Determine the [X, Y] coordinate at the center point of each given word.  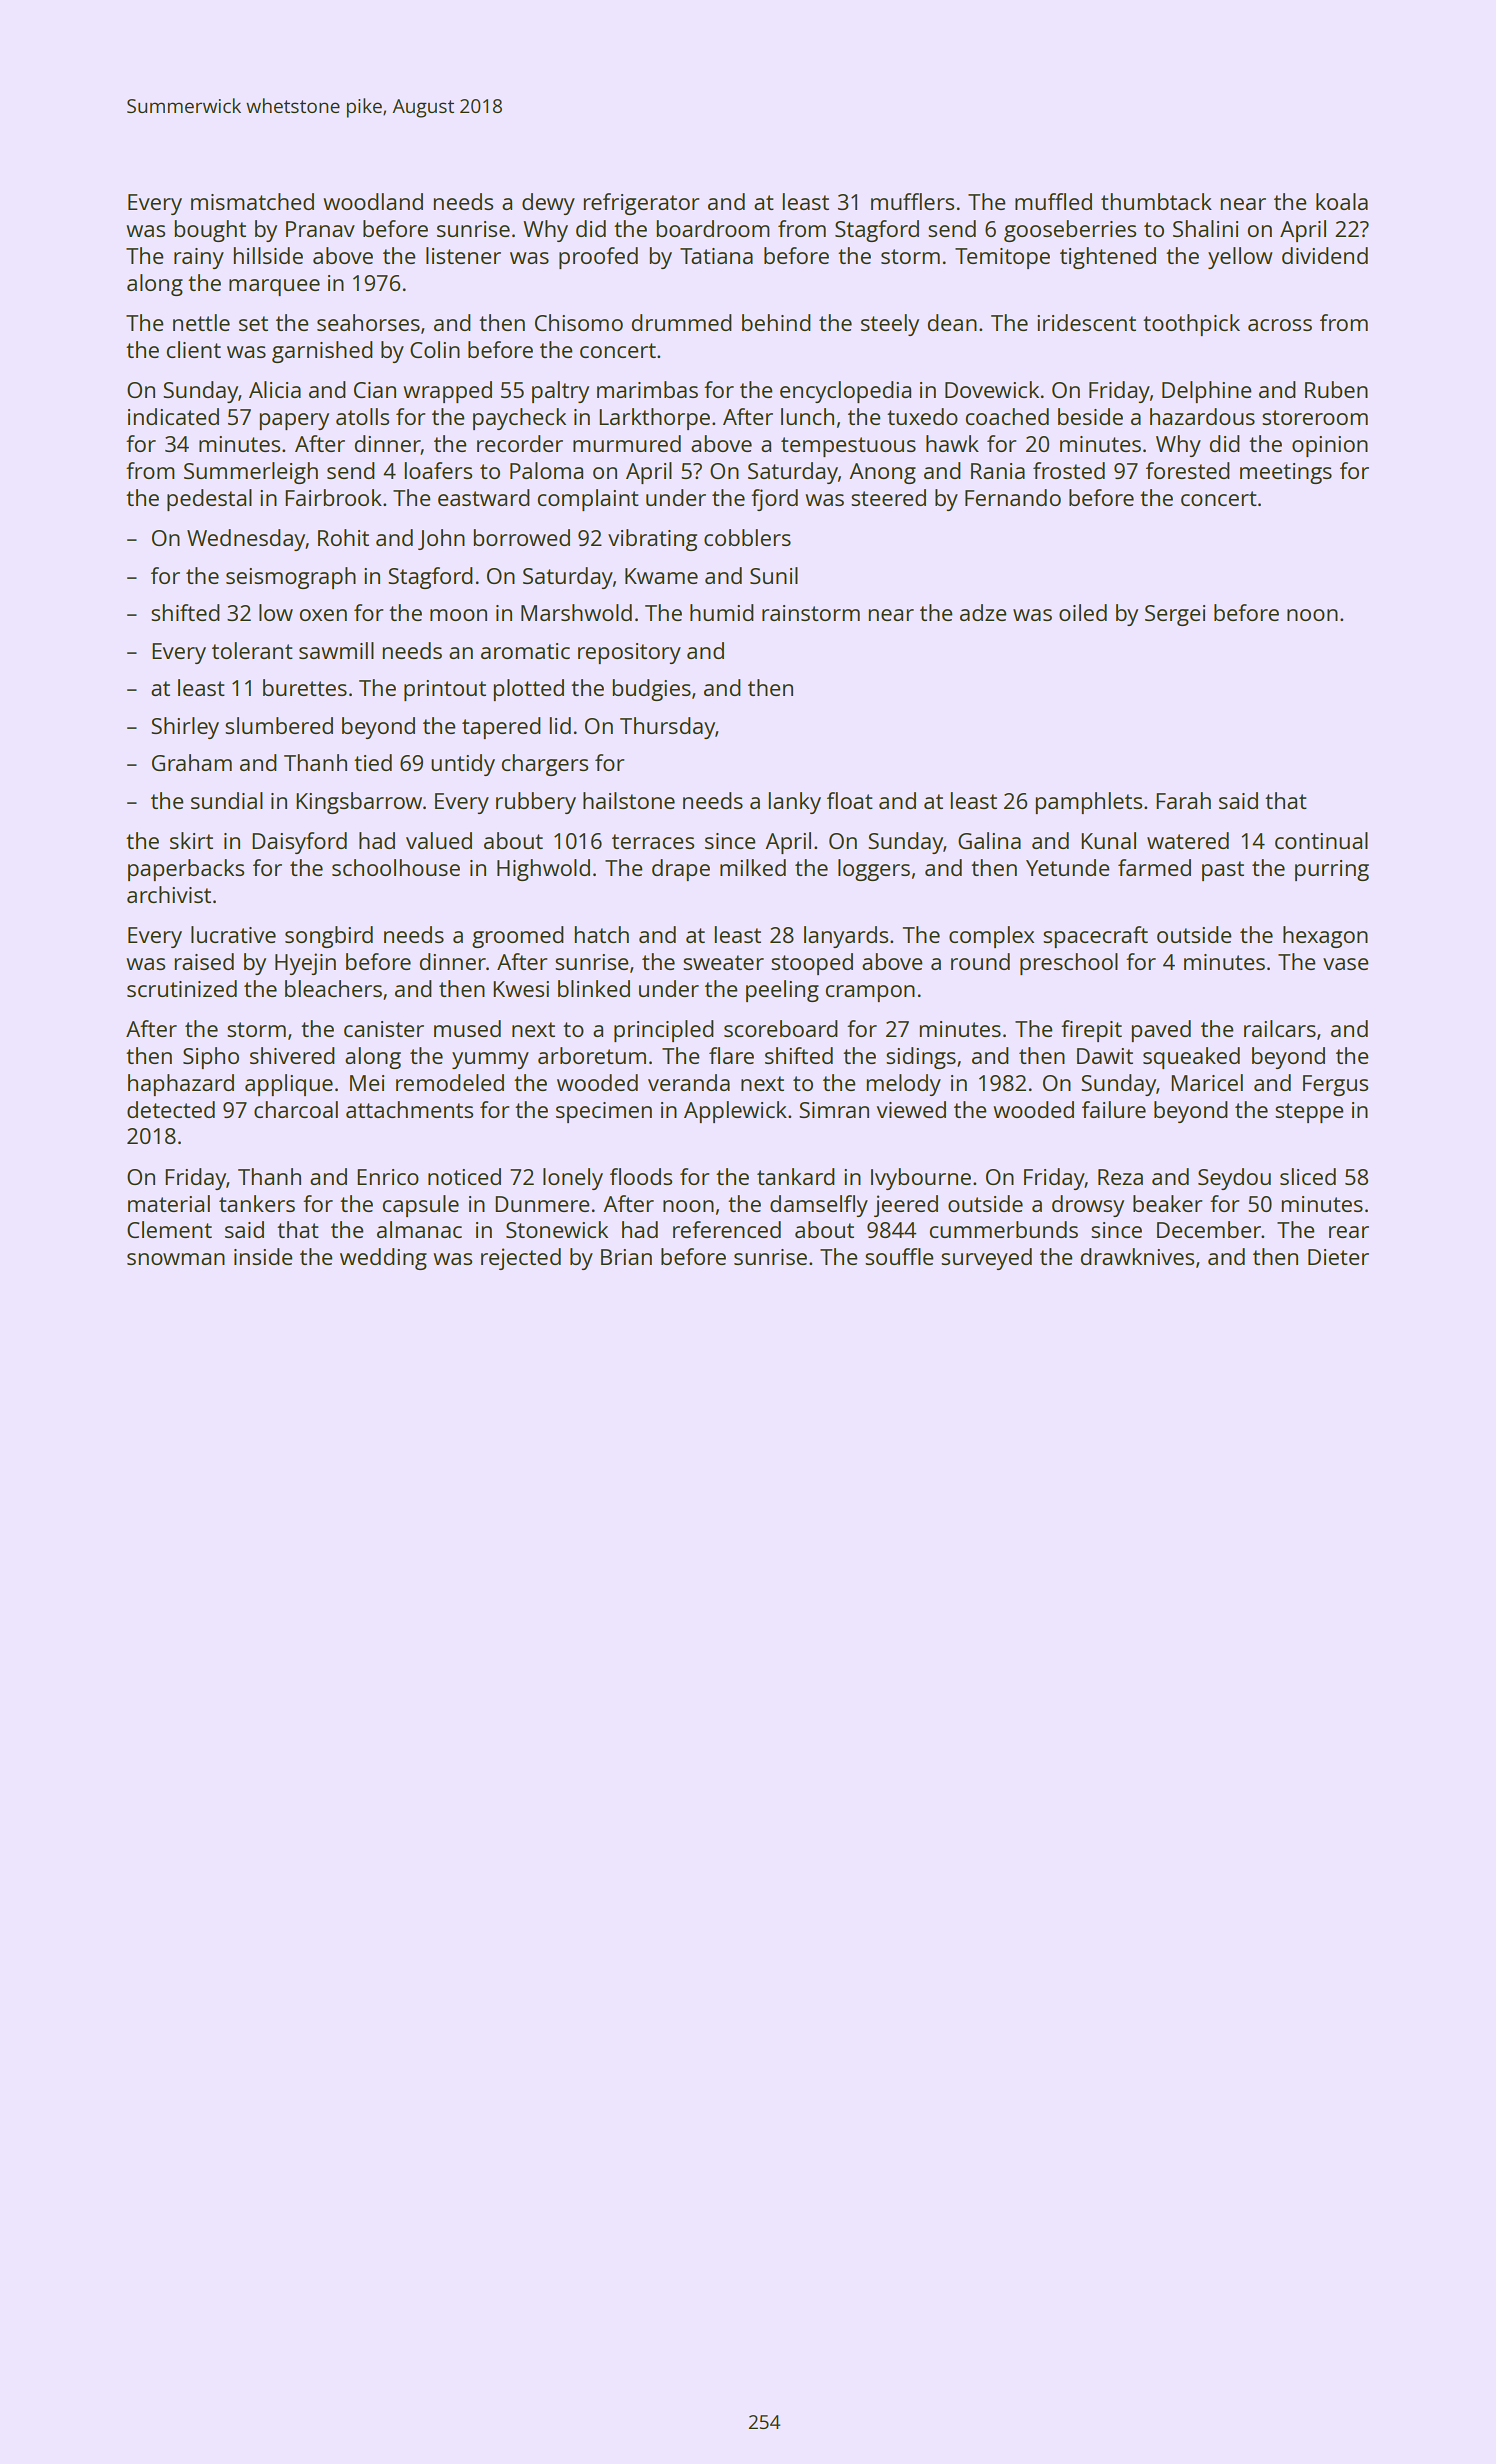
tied [373, 762]
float [850, 800]
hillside [268, 255]
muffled [1053, 201]
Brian [626, 1257]
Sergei [1175, 615]
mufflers [912, 201]
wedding [383, 1259]
